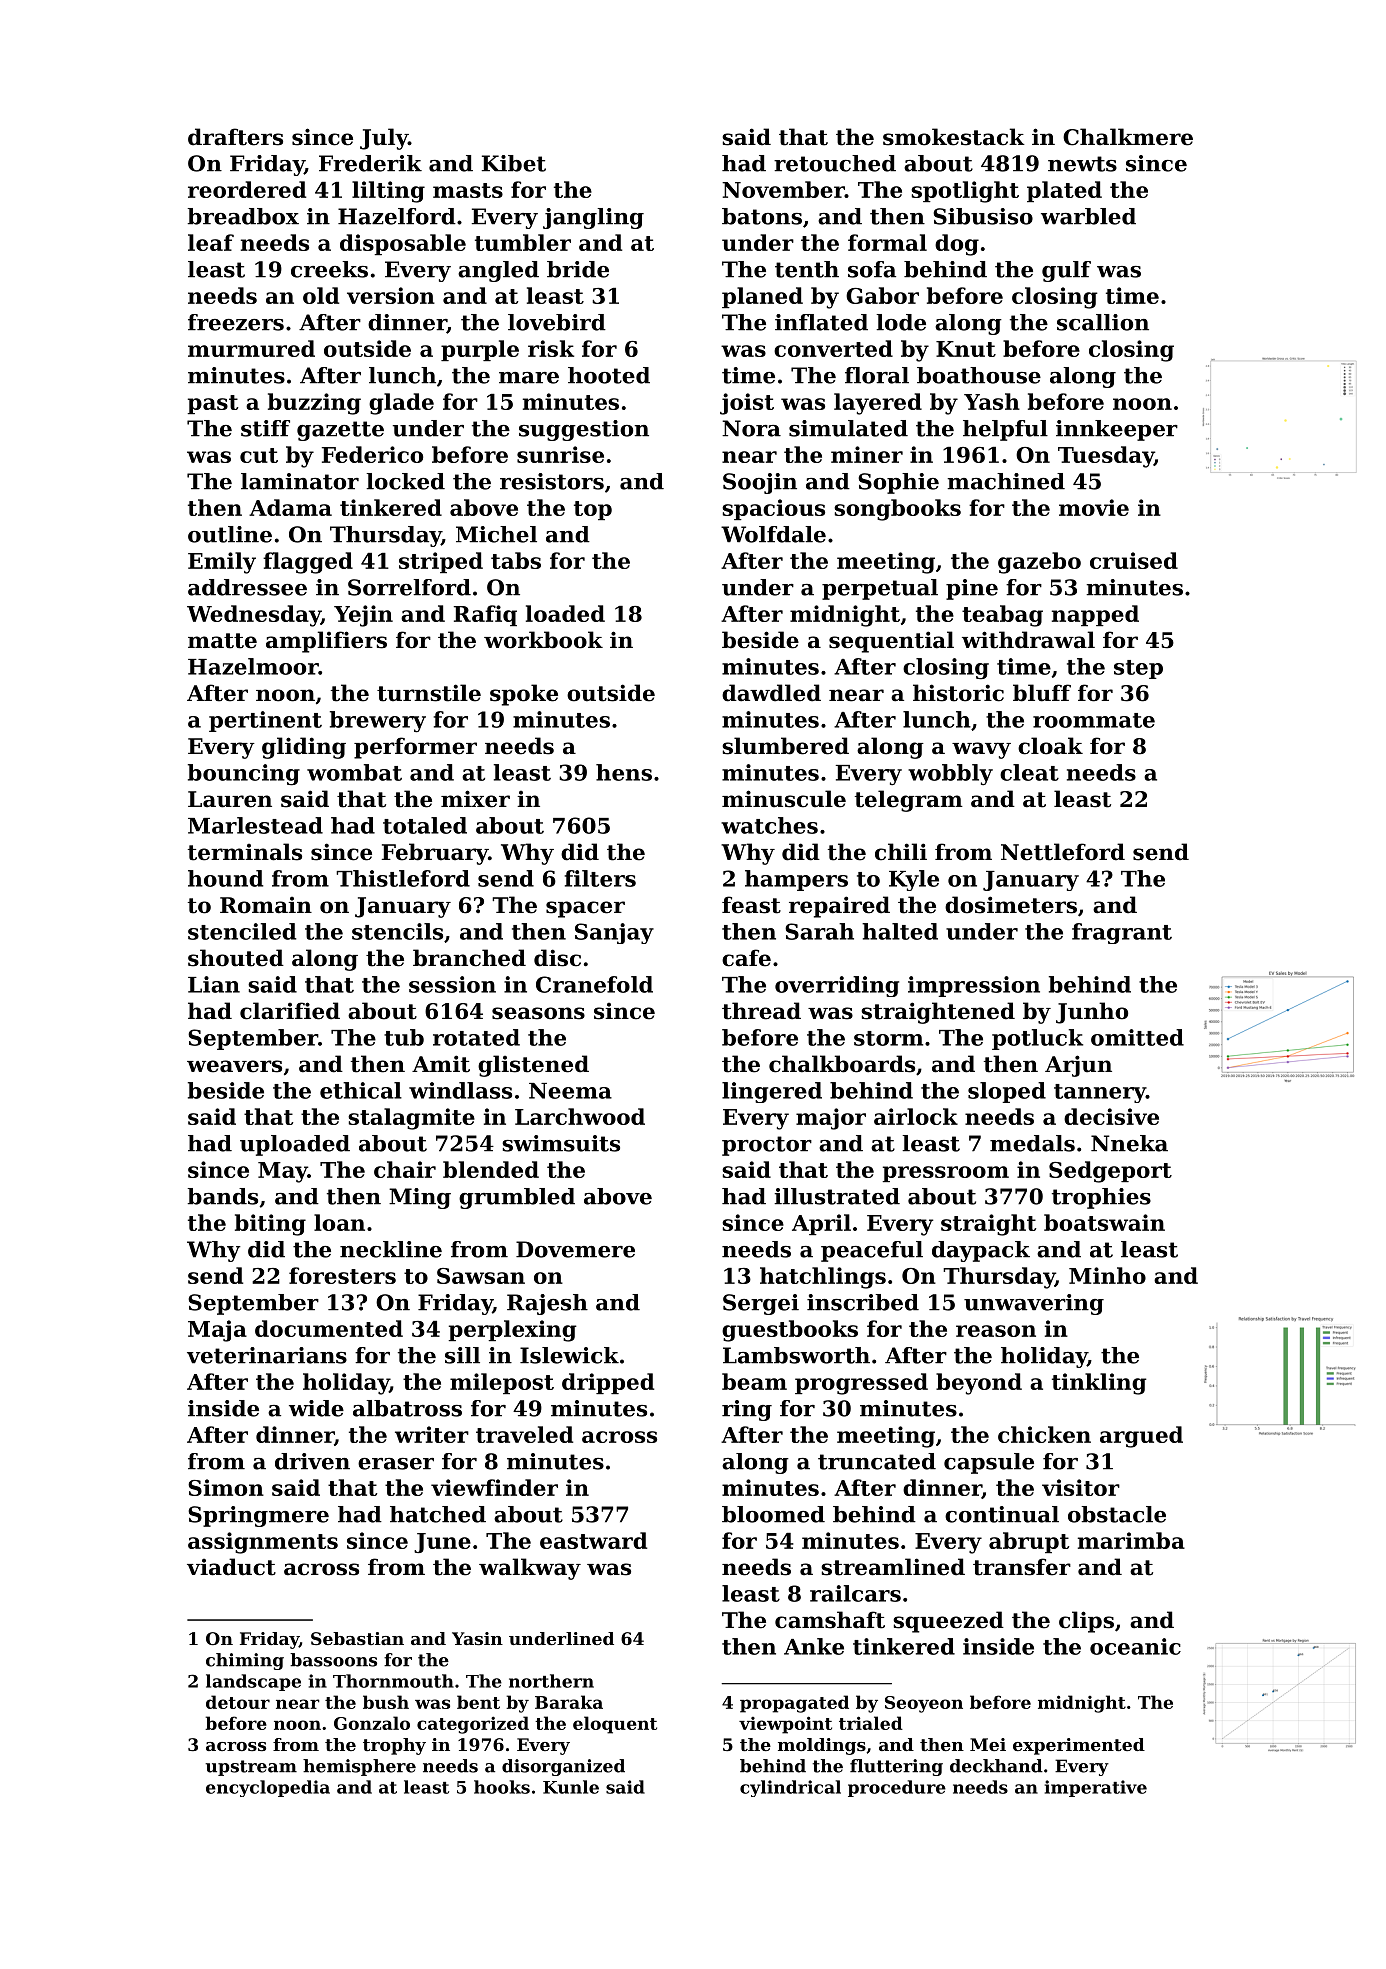 This screenshot has width=1386, height=1969. What do you see at coordinates (304, 748) in the screenshot?
I see `gliding` at bounding box center [304, 748].
